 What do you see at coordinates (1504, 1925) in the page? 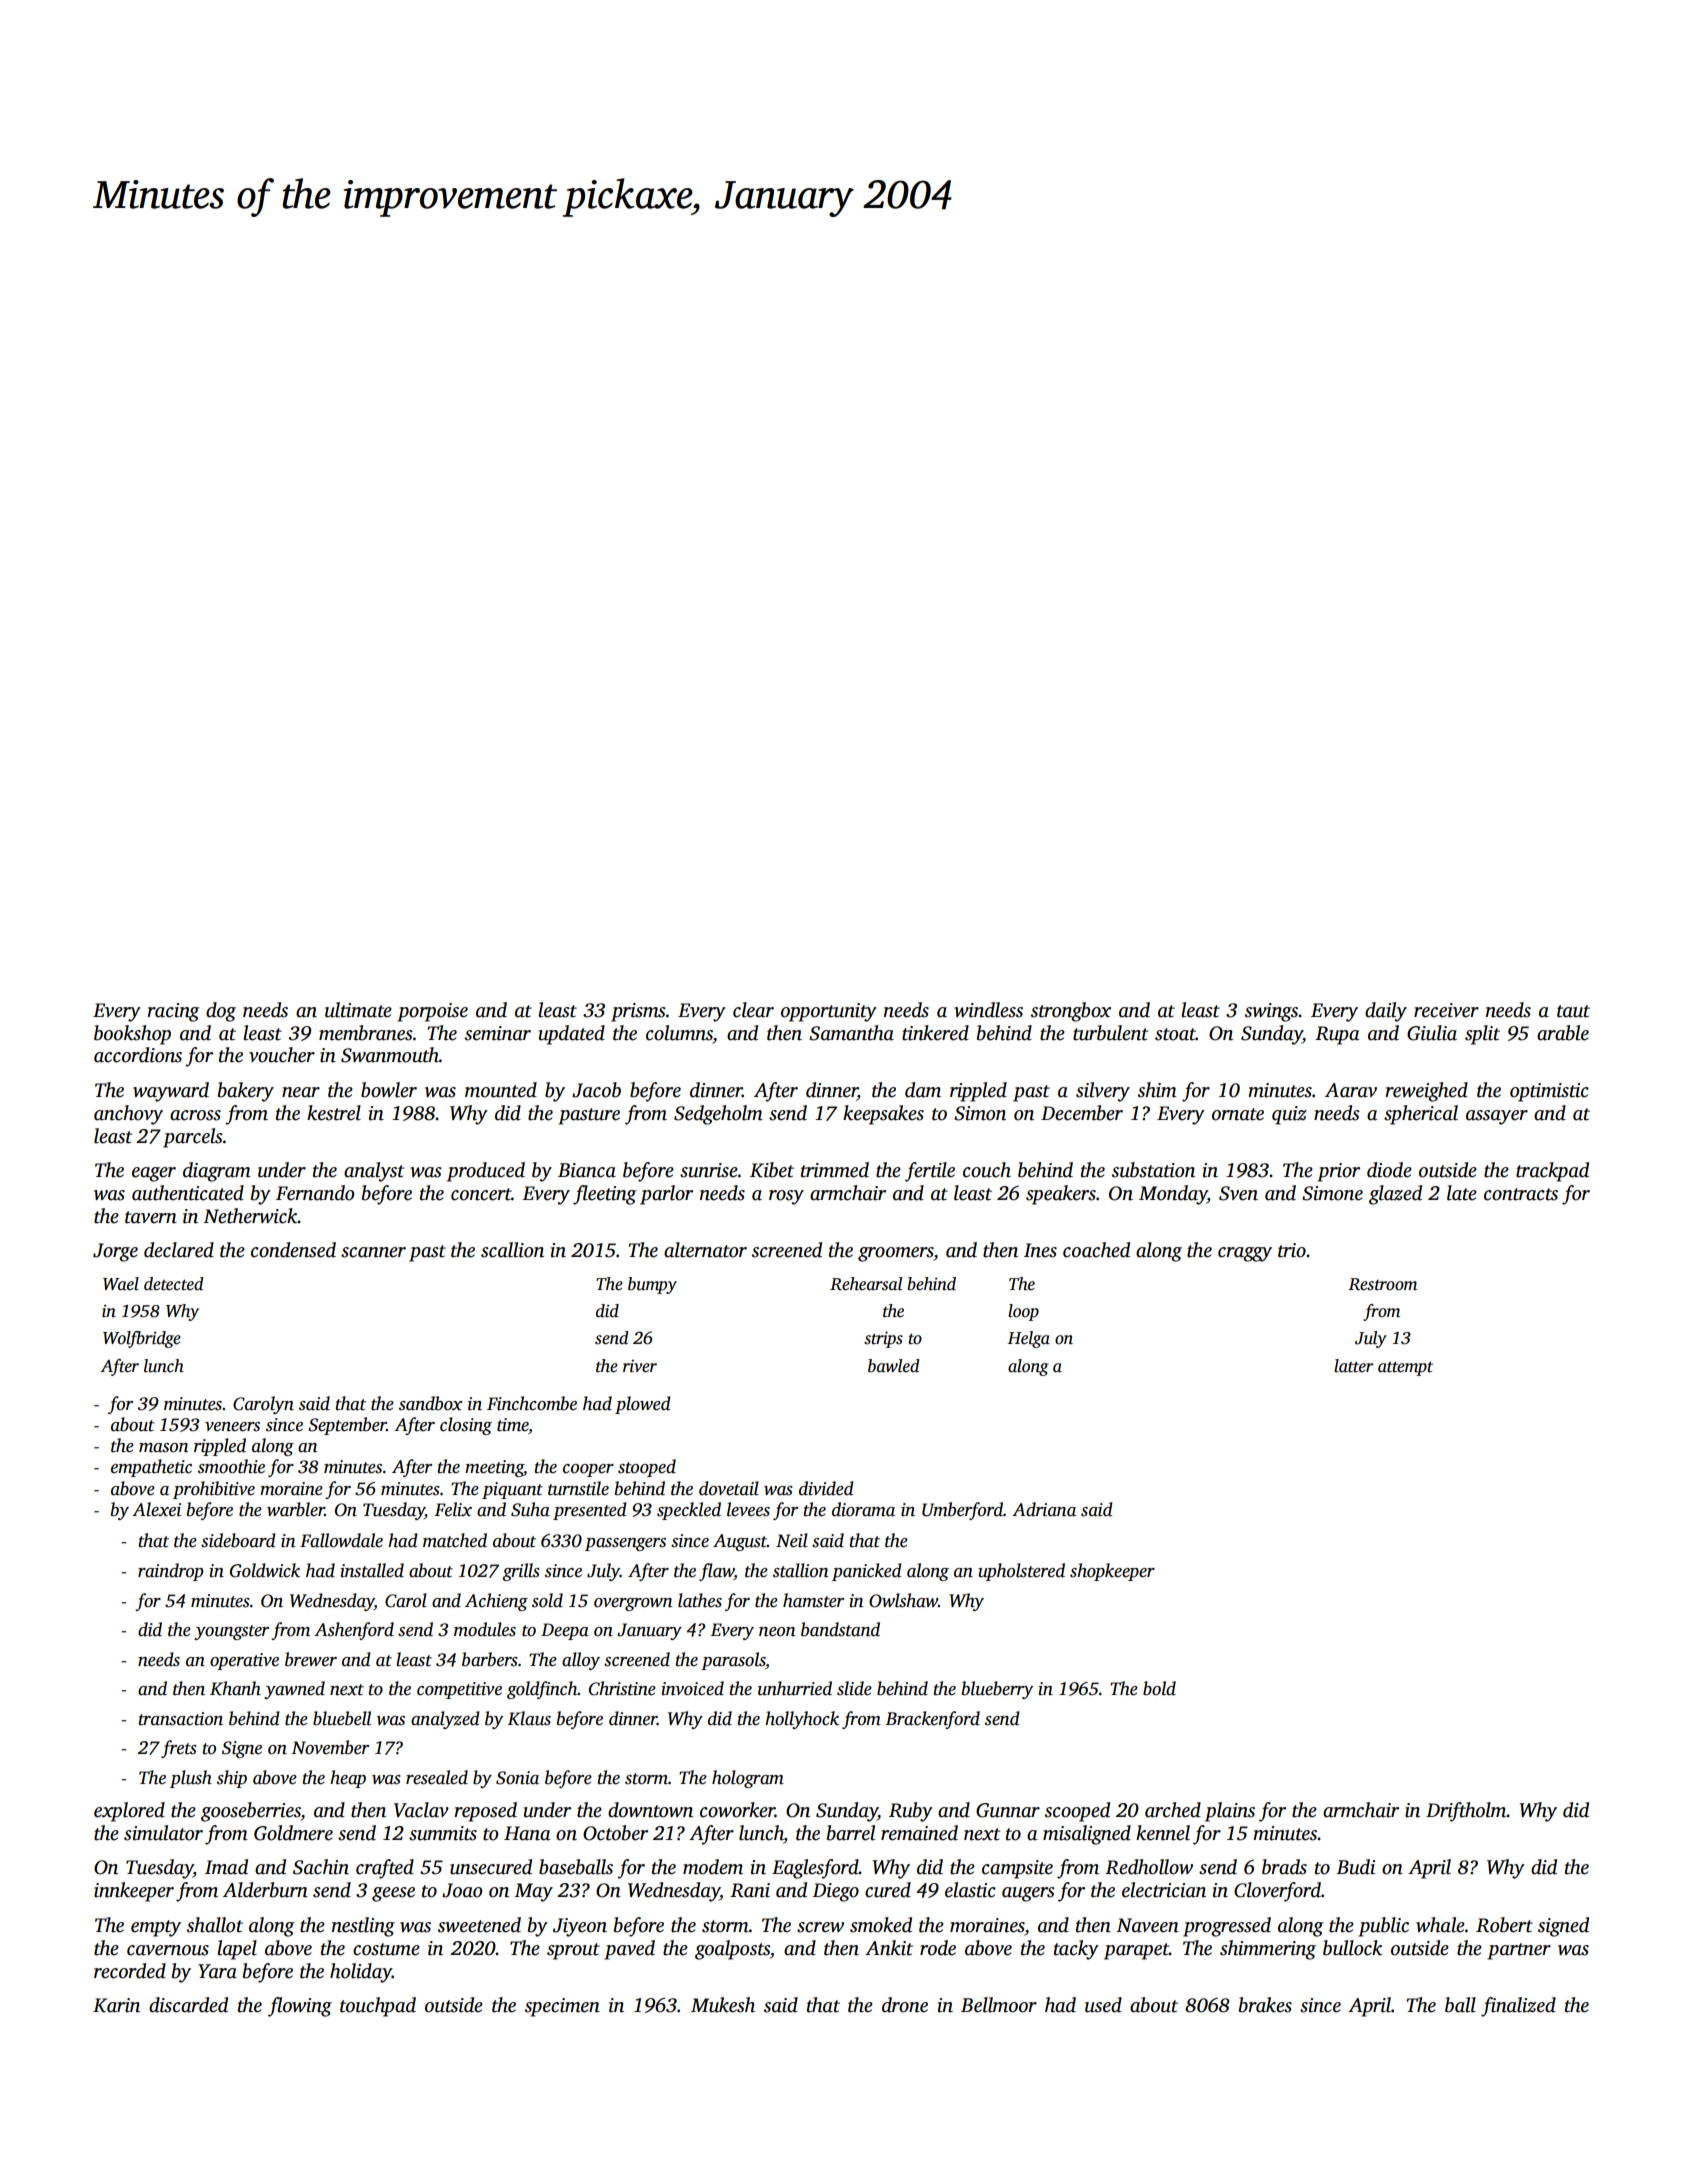
I see `Robert` at bounding box center [1504, 1925].
